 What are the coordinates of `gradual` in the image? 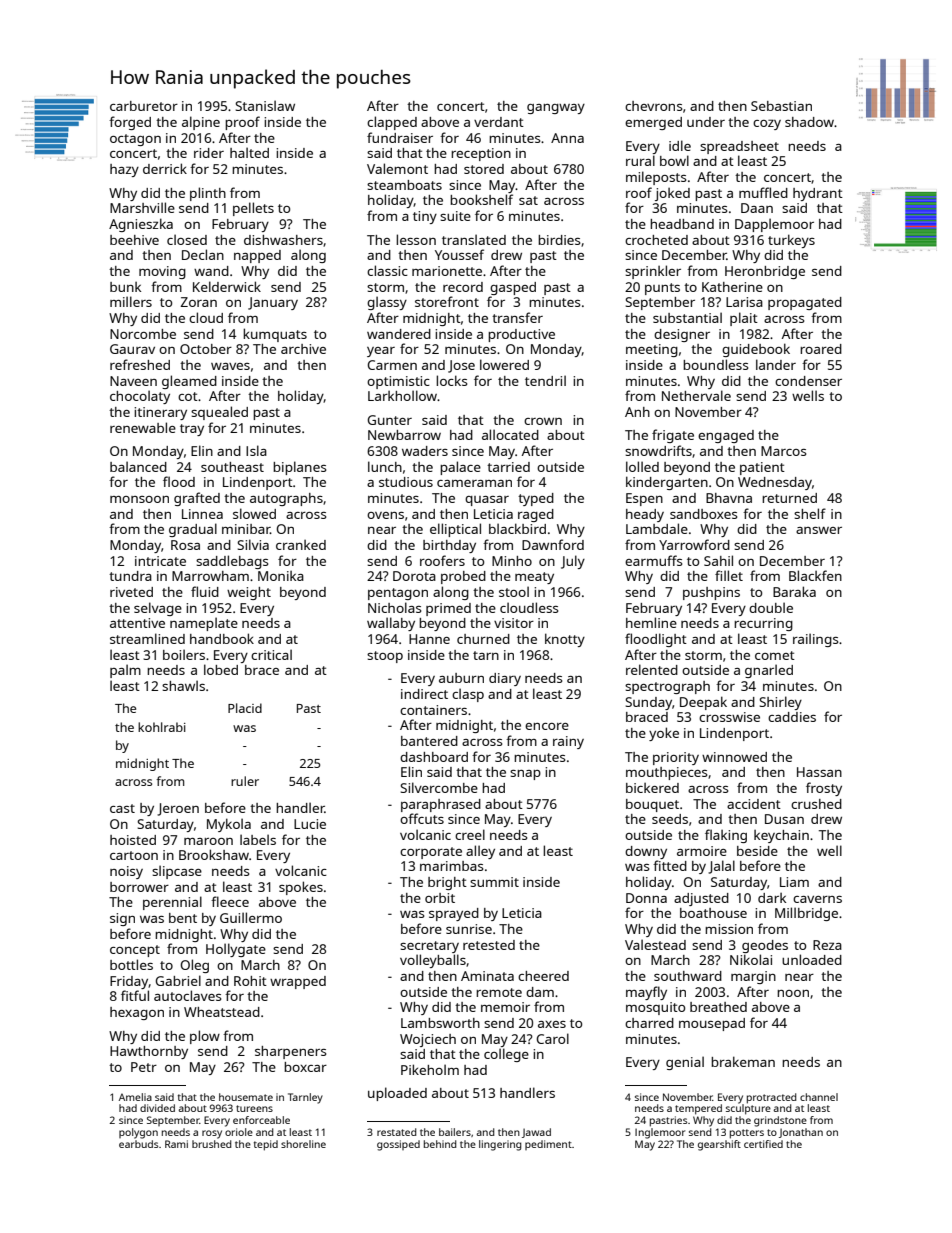 It's located at (193, 530).
